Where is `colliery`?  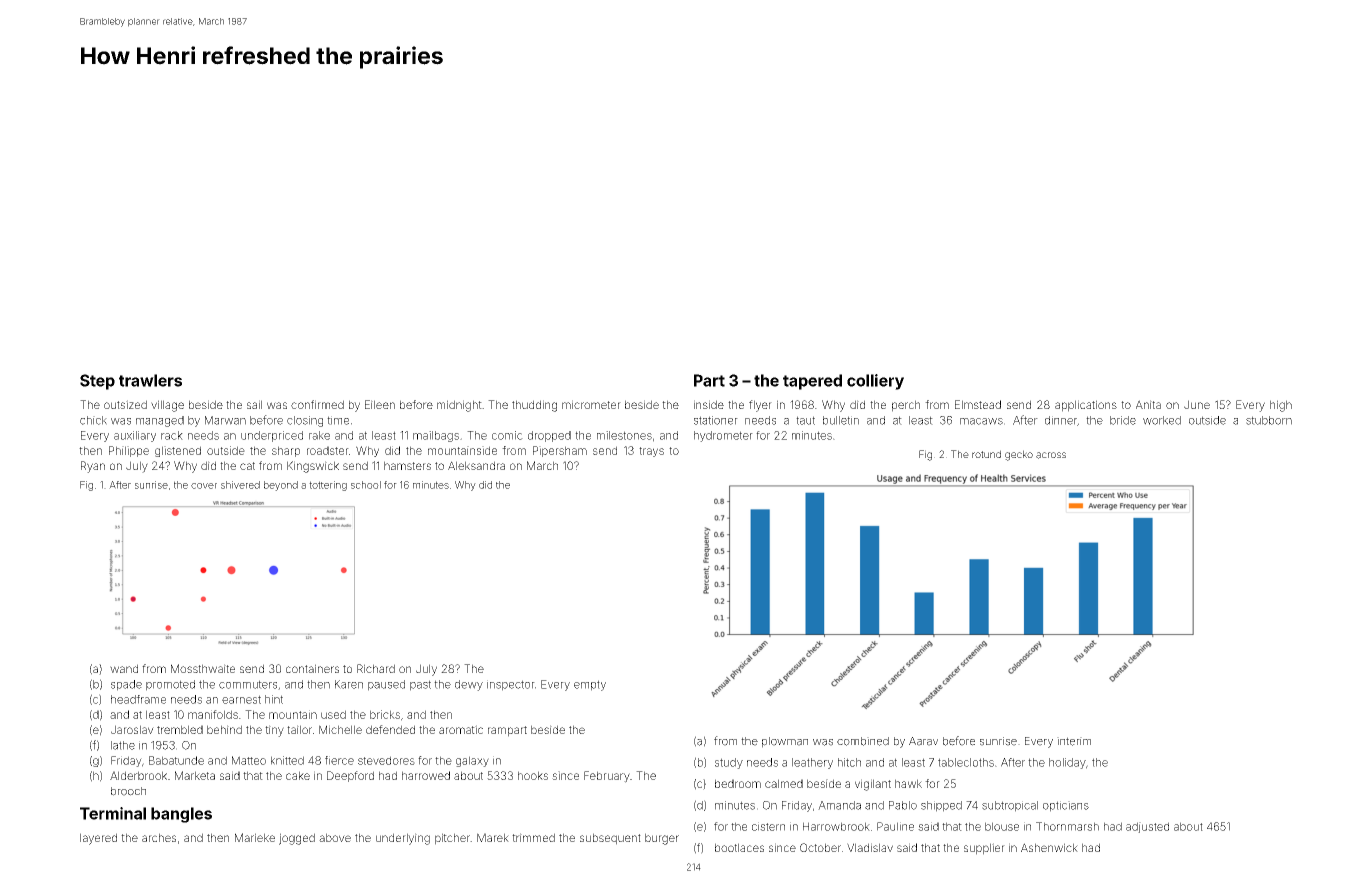 colliery is located at coordinates (875, 382).
